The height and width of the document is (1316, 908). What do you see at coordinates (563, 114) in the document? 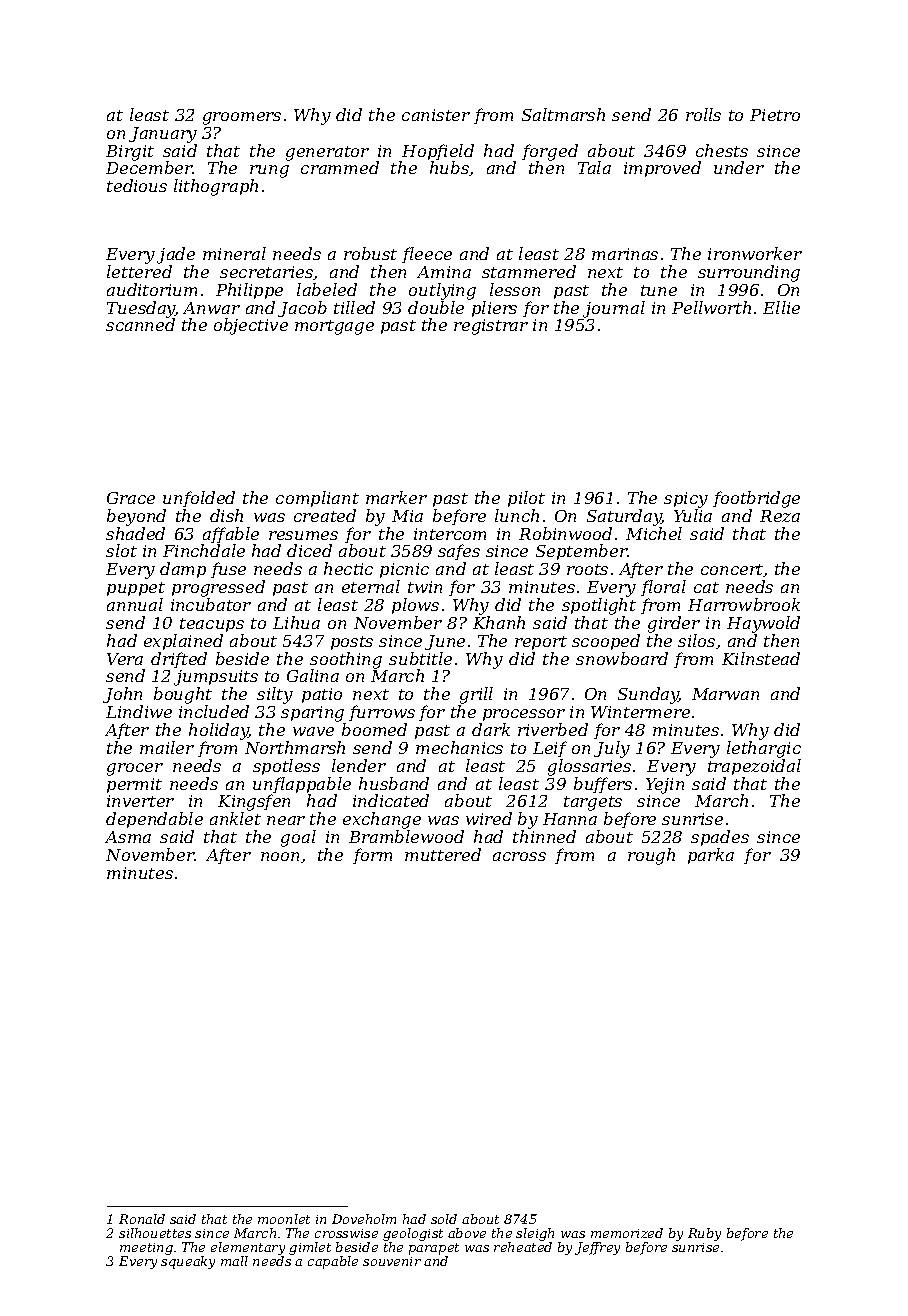
I see `Saltmarsh` at bounding box center [563, 114].
